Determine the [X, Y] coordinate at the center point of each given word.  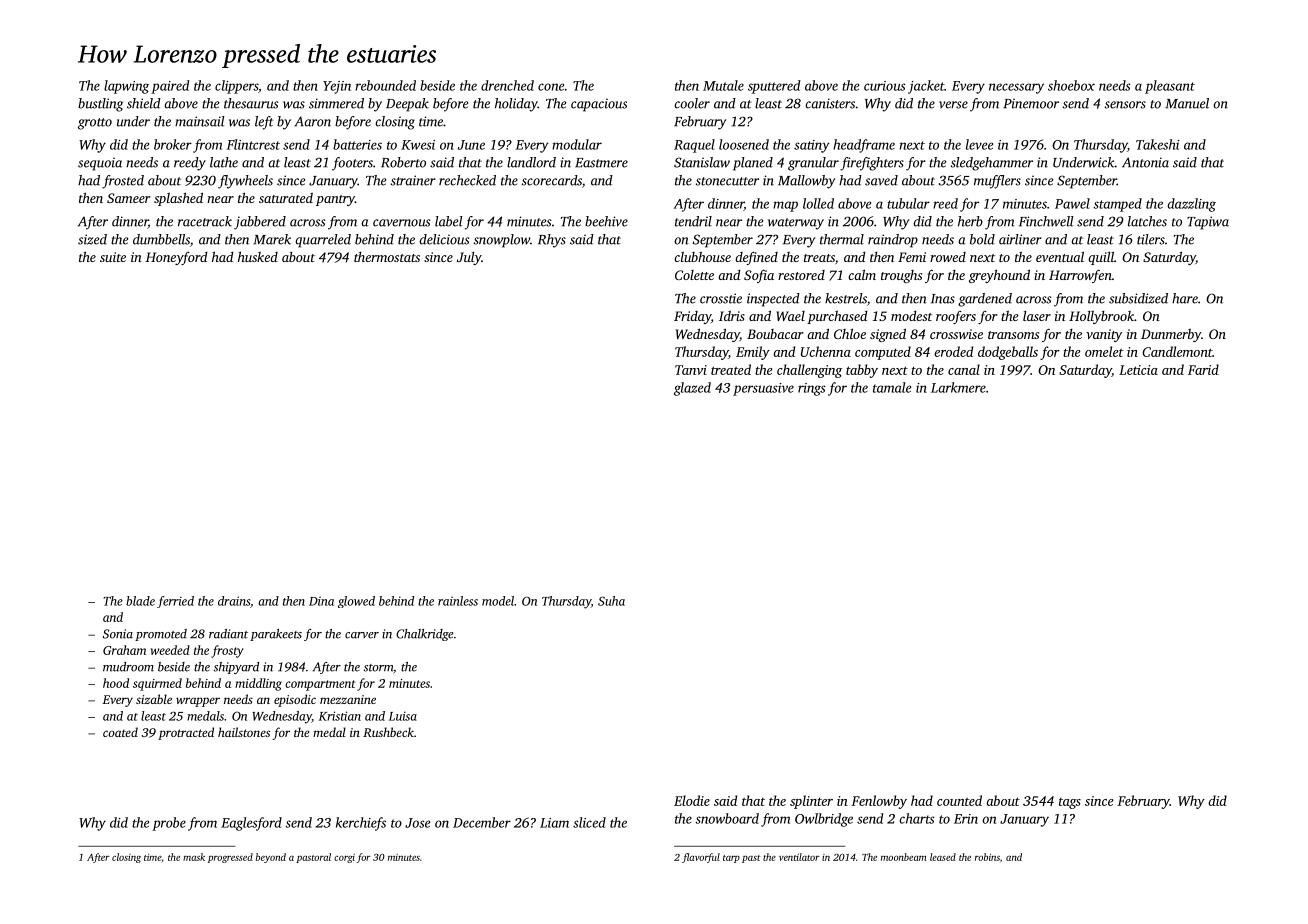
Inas [943, 299]
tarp [731, 859]
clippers [236, 87]
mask [194, 857]
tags [1070, 803]
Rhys [552, 241]
